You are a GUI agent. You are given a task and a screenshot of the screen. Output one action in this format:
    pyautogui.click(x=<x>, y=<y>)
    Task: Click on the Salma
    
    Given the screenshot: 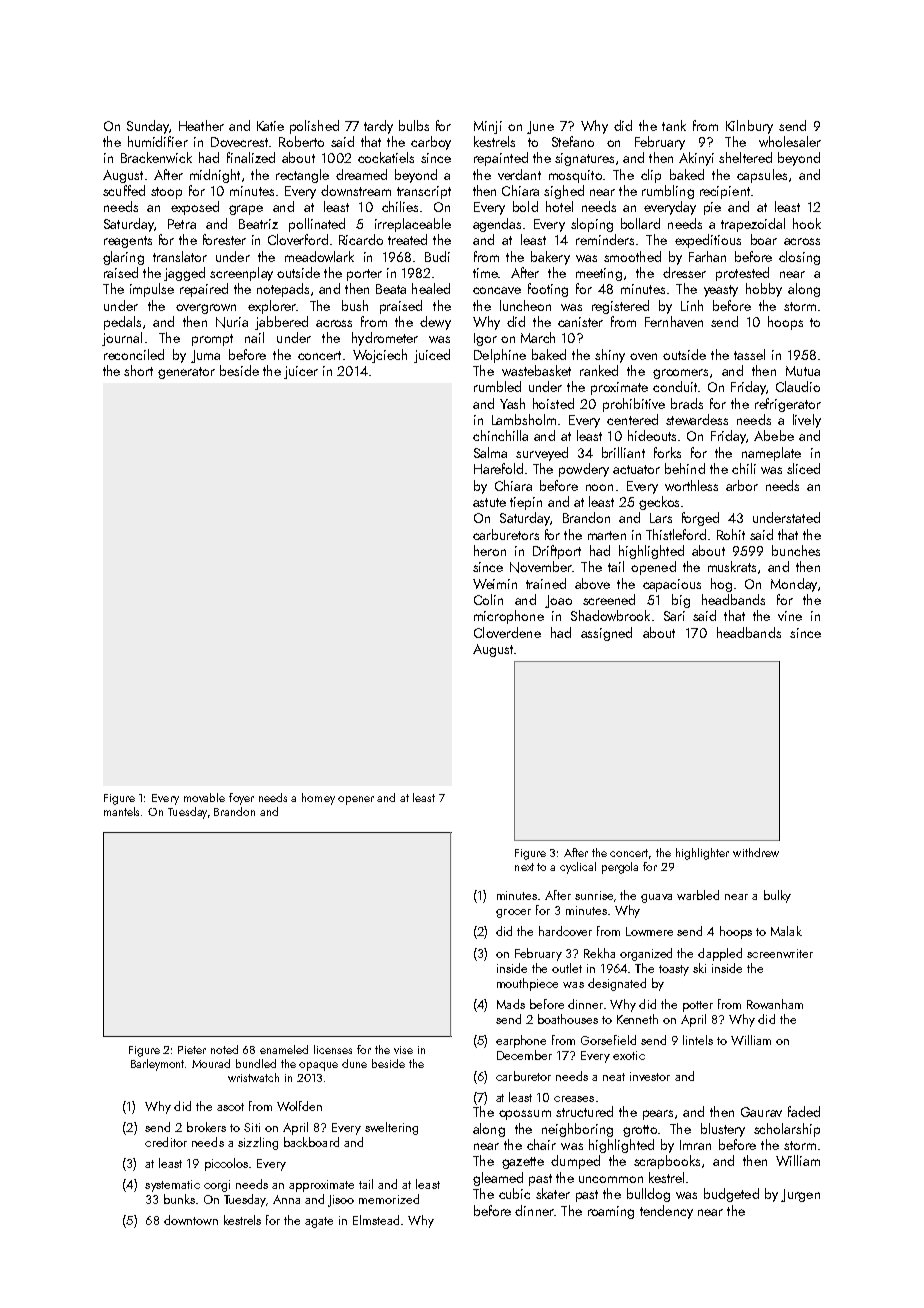 What is the action you would take?
    pyautogui.click(x=490, y=452)
